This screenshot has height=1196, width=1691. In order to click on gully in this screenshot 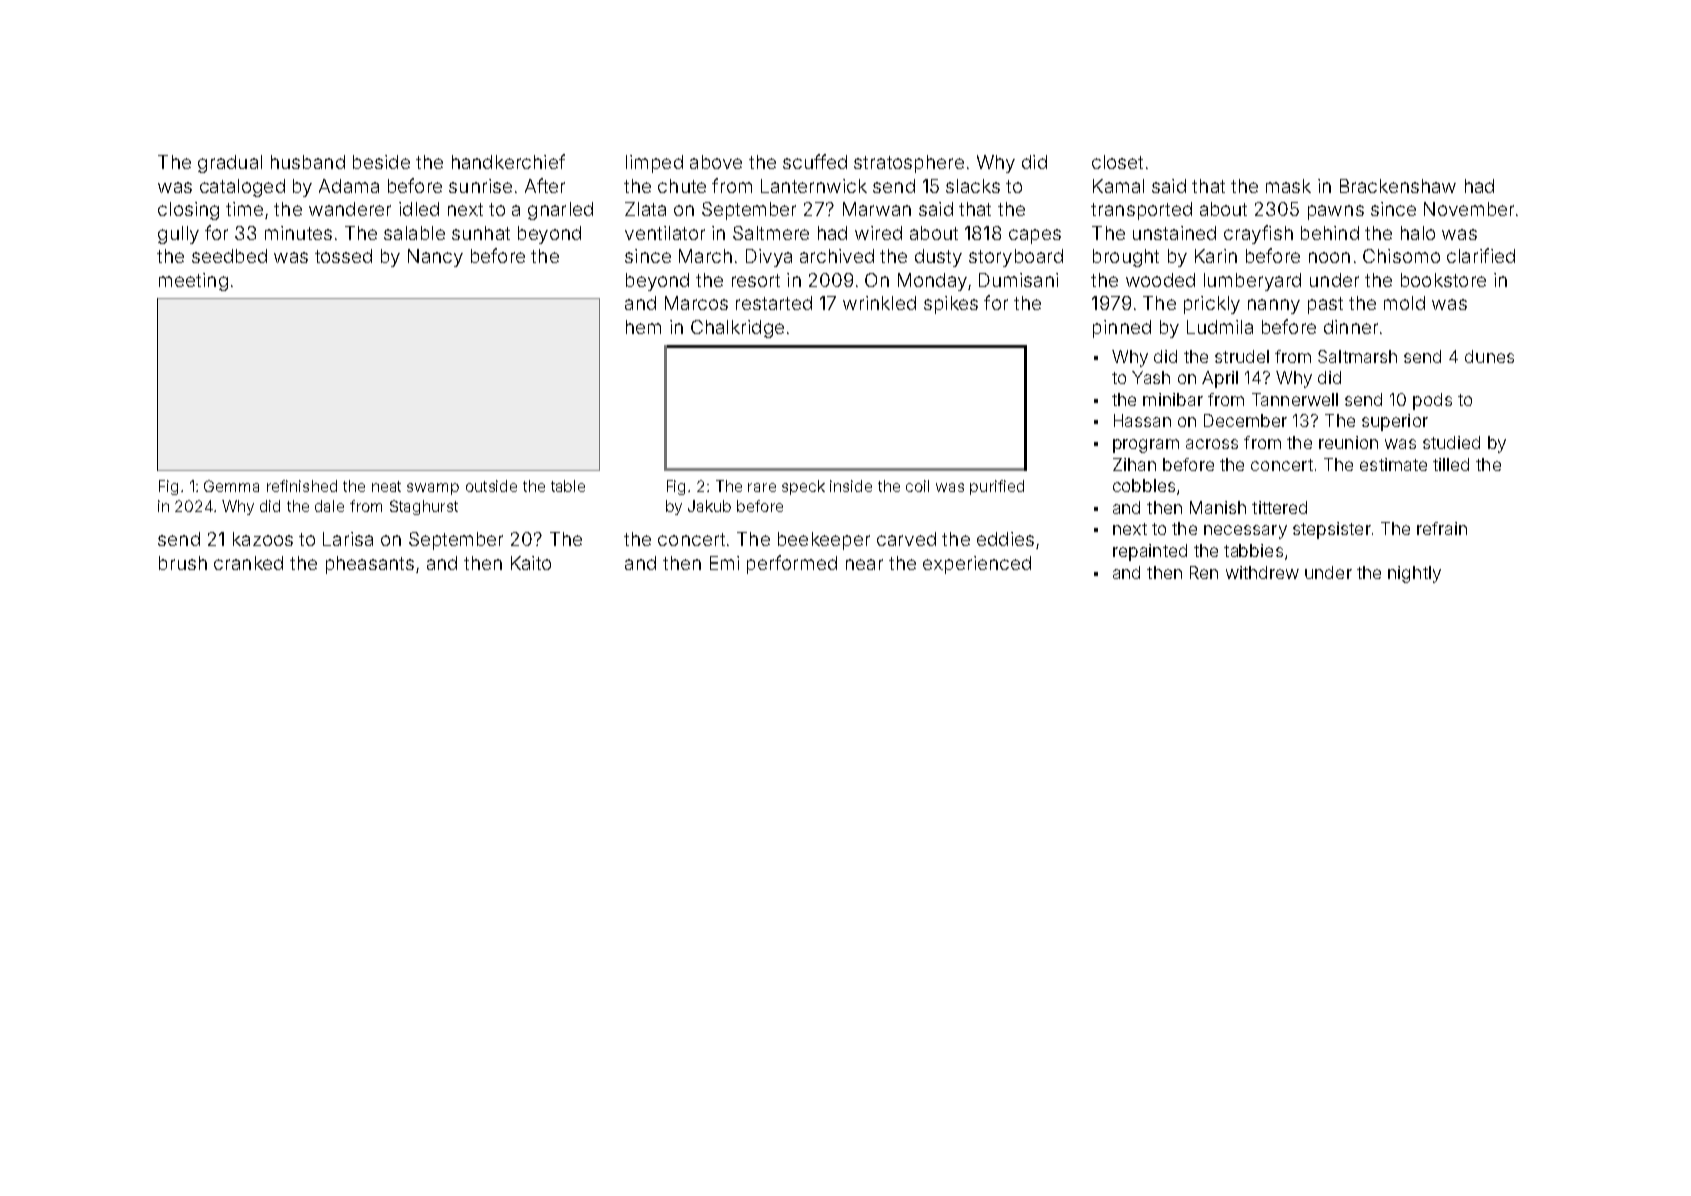, I will do `click(178, 235)`.
